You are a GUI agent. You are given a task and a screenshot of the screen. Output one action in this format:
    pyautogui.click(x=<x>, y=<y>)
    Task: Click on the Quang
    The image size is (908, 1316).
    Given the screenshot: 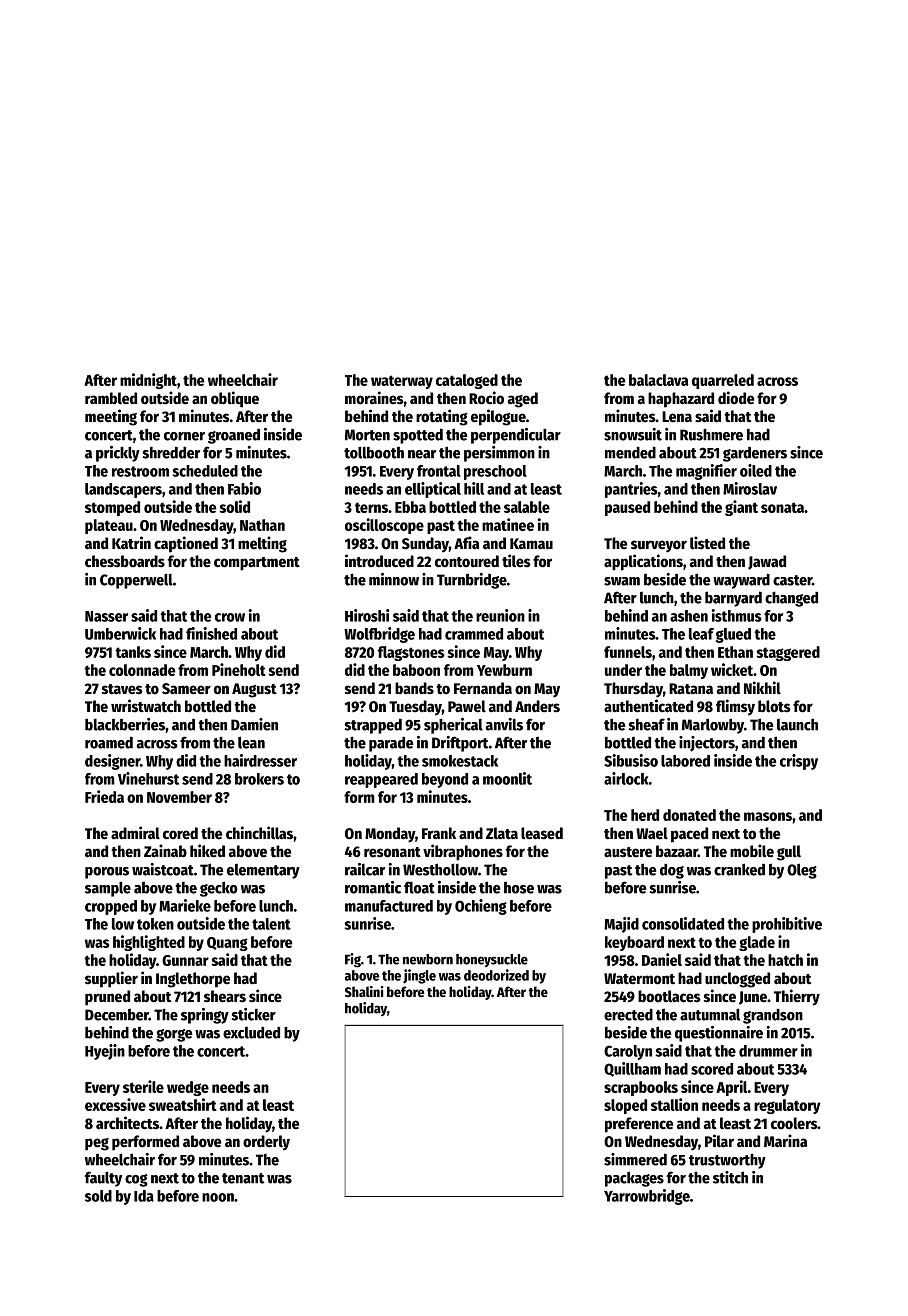 What is the action you would take?
    pyautogui.click(x=227, y=944)
